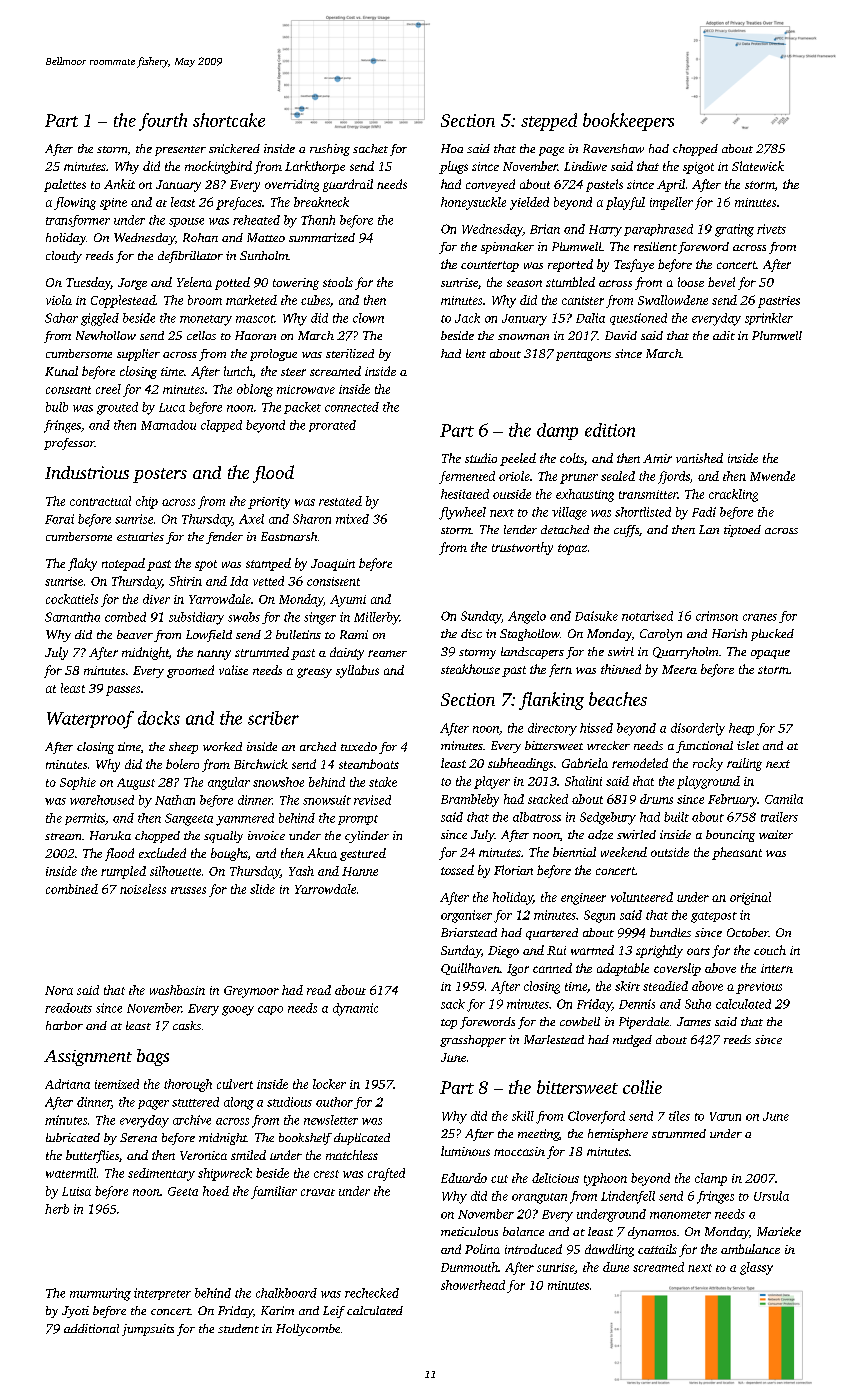  Describe the element at coordinates (372, 1293) in the screenshot. I see `rechecked` at that location.
